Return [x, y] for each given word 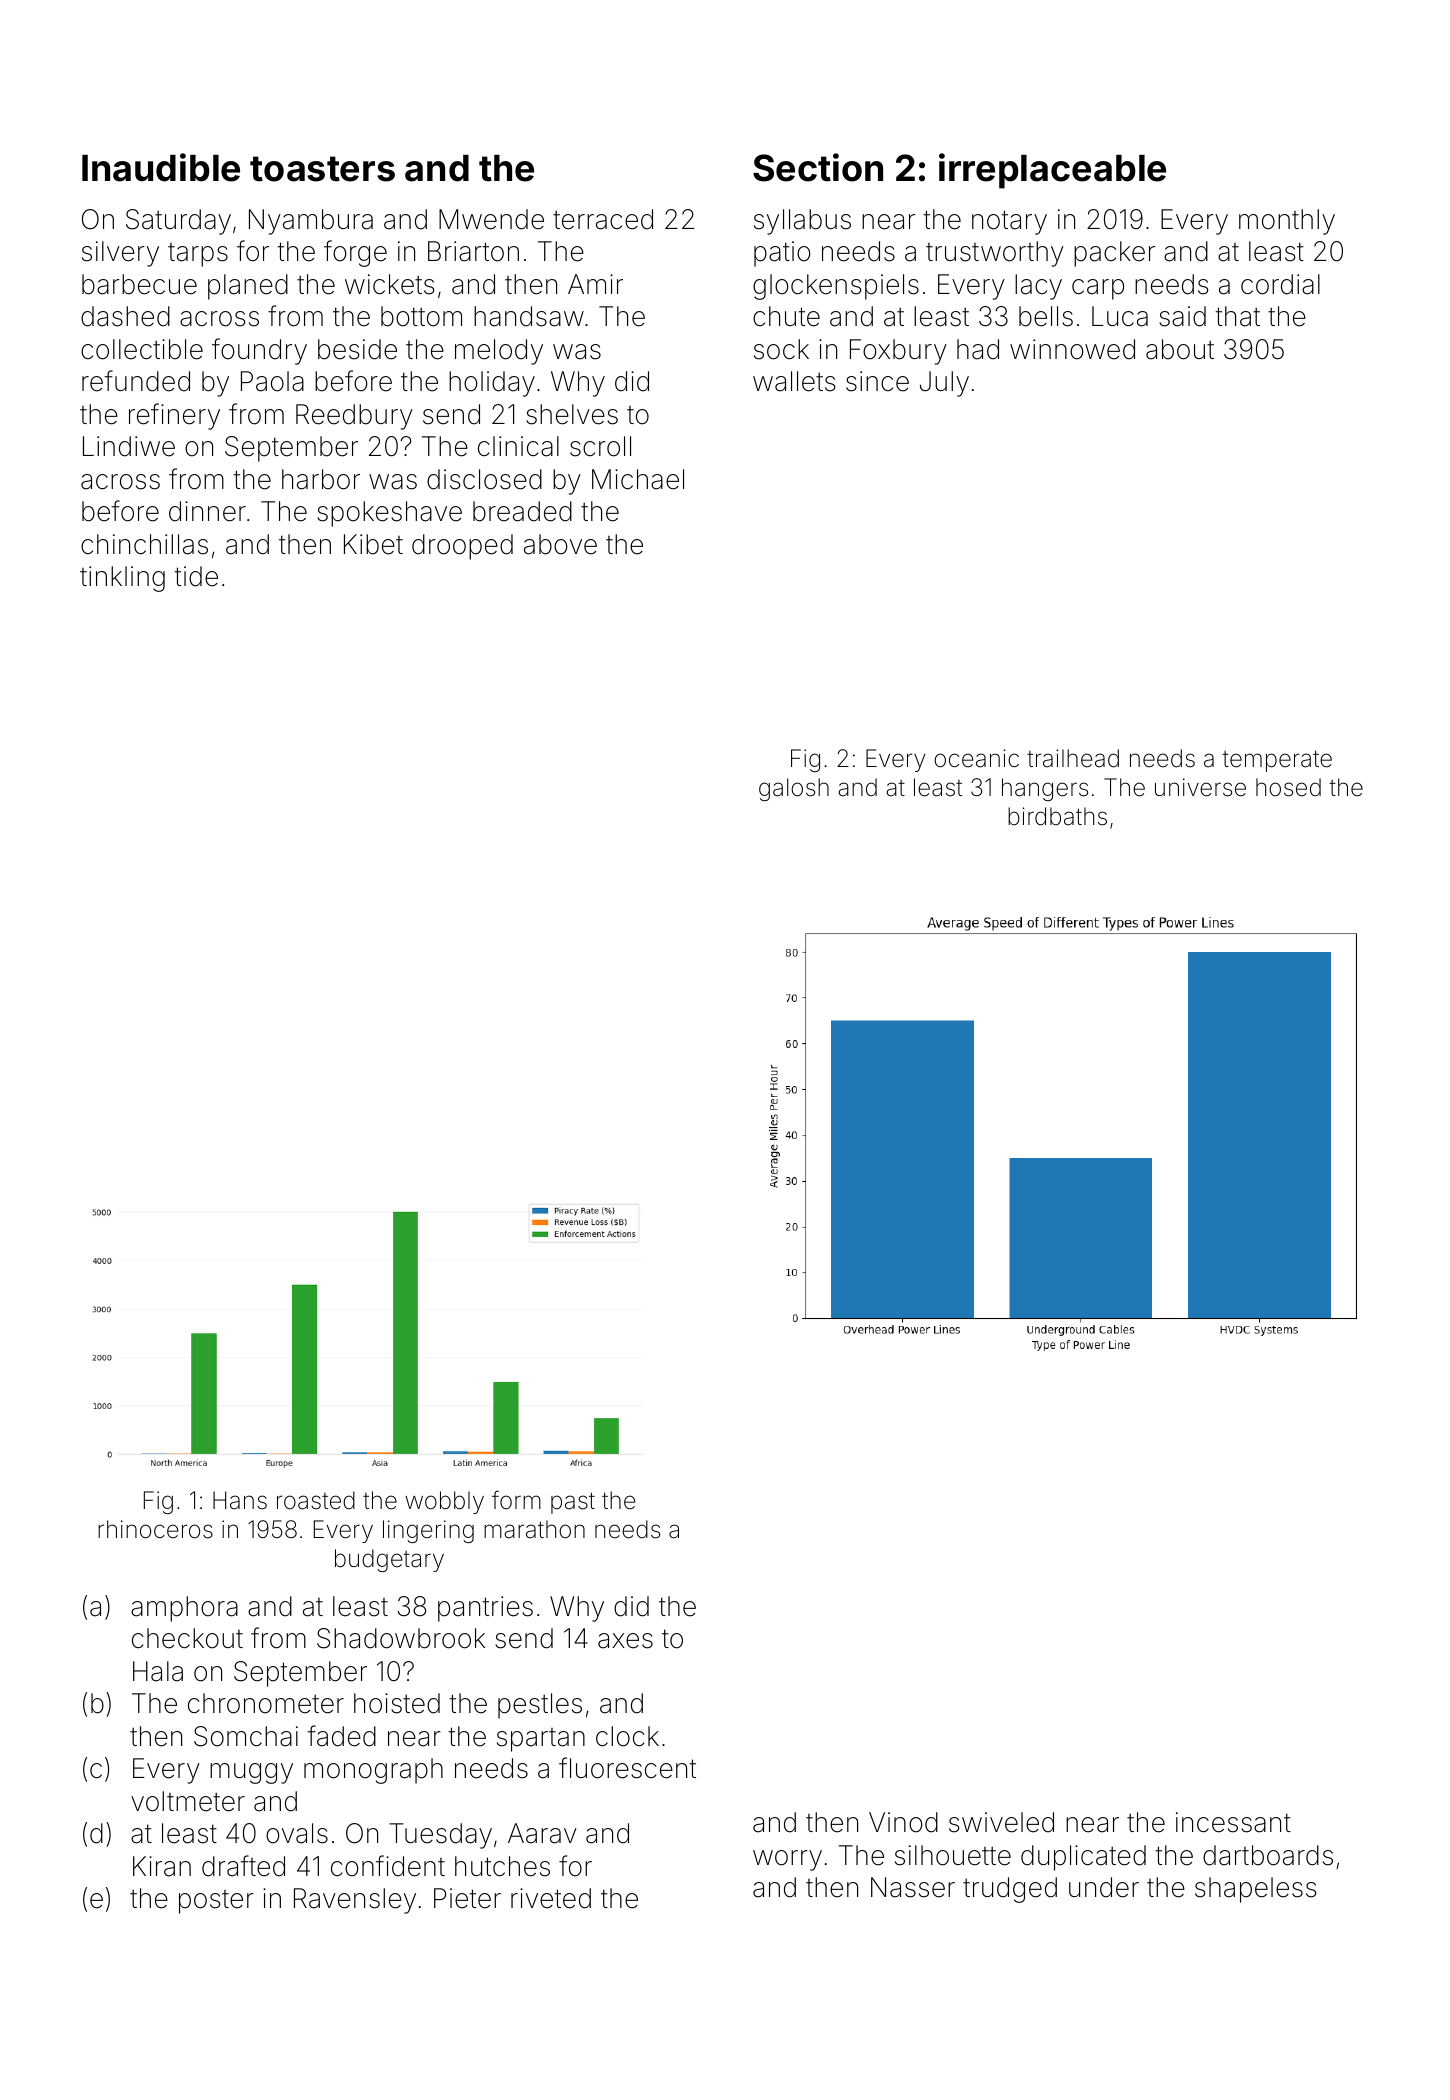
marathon [534, 1529]
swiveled [1001, 1822]
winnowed [1072, 349]
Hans [240, 1500]
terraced [603, 219]
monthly [1287, 222]
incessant [1233, 1822]
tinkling [122, 579]
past [573, 1503]
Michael [638, 479]
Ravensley [355, 1901]
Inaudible [161, 167]
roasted [316, 1500]
